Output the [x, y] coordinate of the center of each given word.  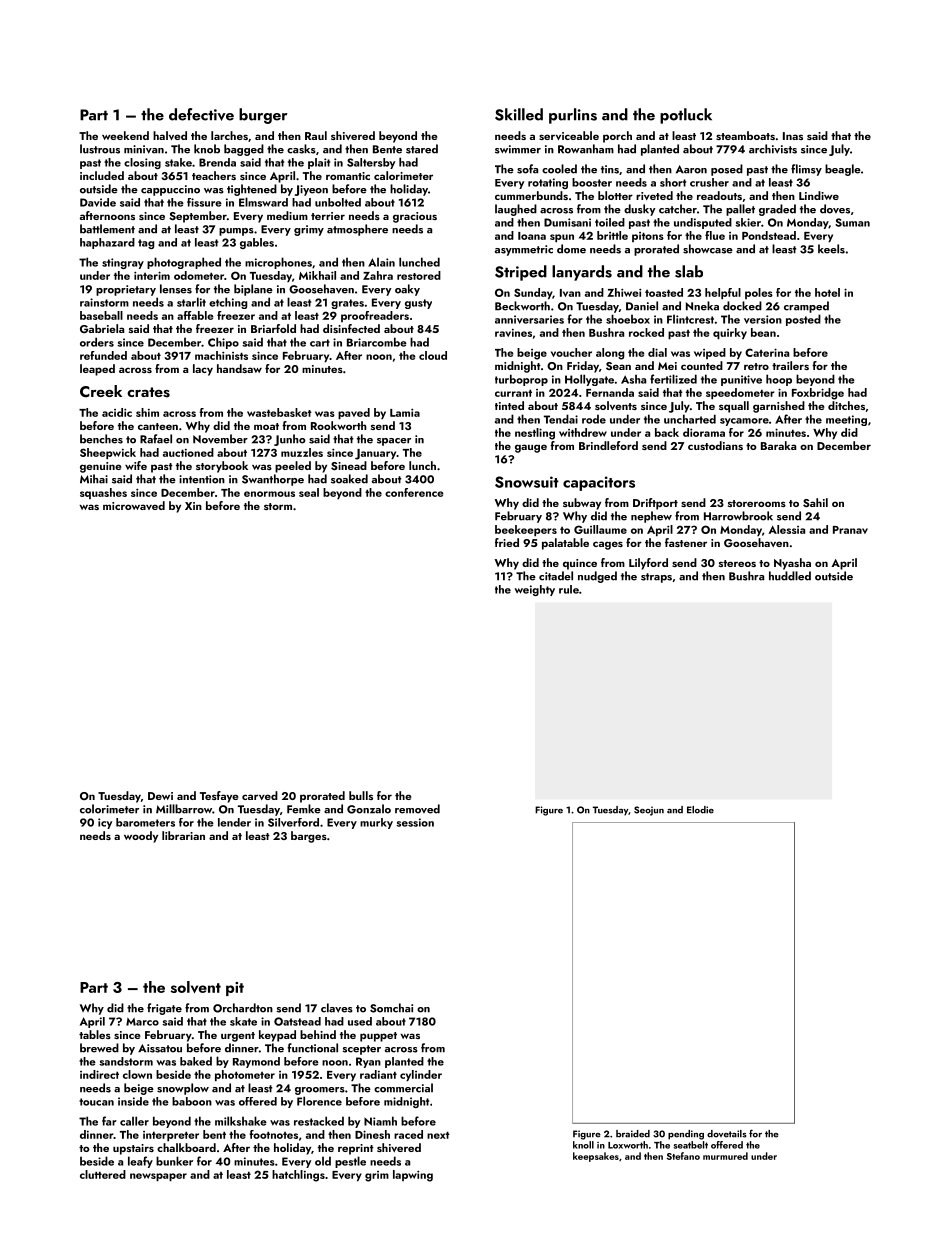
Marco [142, 1021]
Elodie [700, 810]
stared [422, 149]
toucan [96, 1102]
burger [263, 116]
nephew [651, 517]
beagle [843, 170]
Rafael [156, 439]
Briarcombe [377, 342]
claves [337, 1008]
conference [414, 492]
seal [309, 492]
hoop [779, 380]
